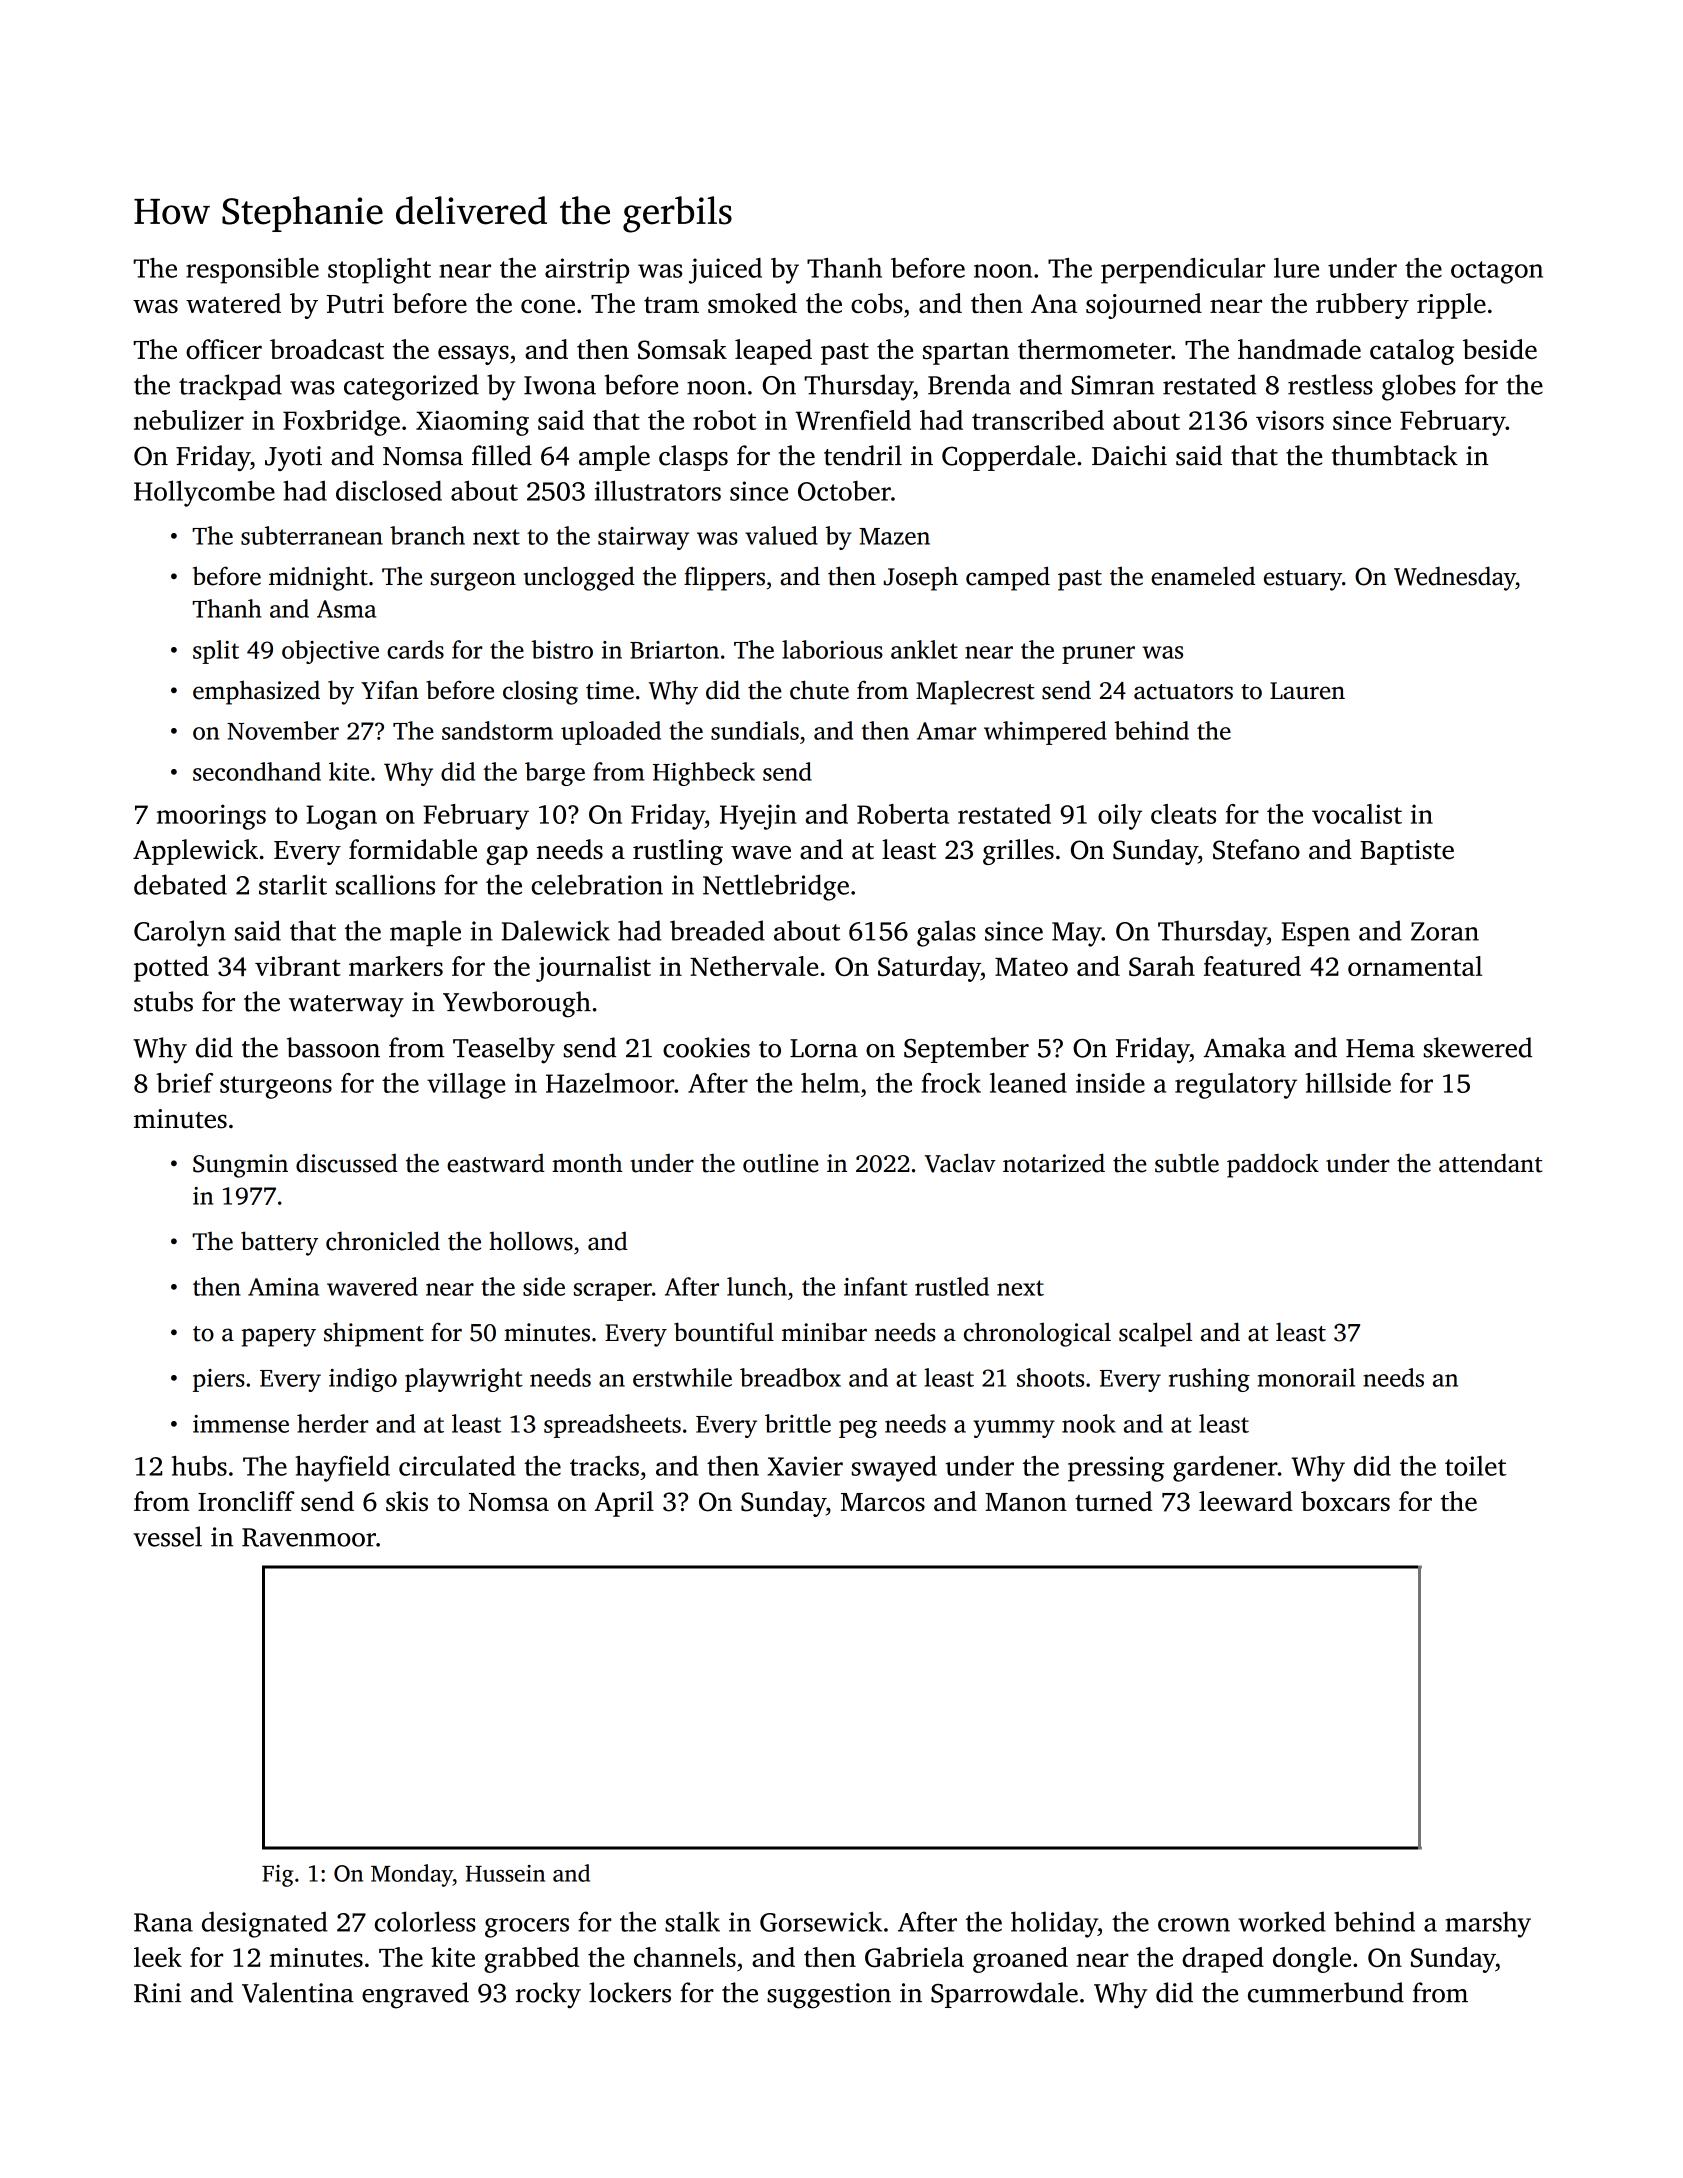 This page has width=1683, height=2178. Describe the element at coordinates (883, 1502) in the page. I see `Marcos` at that location.
